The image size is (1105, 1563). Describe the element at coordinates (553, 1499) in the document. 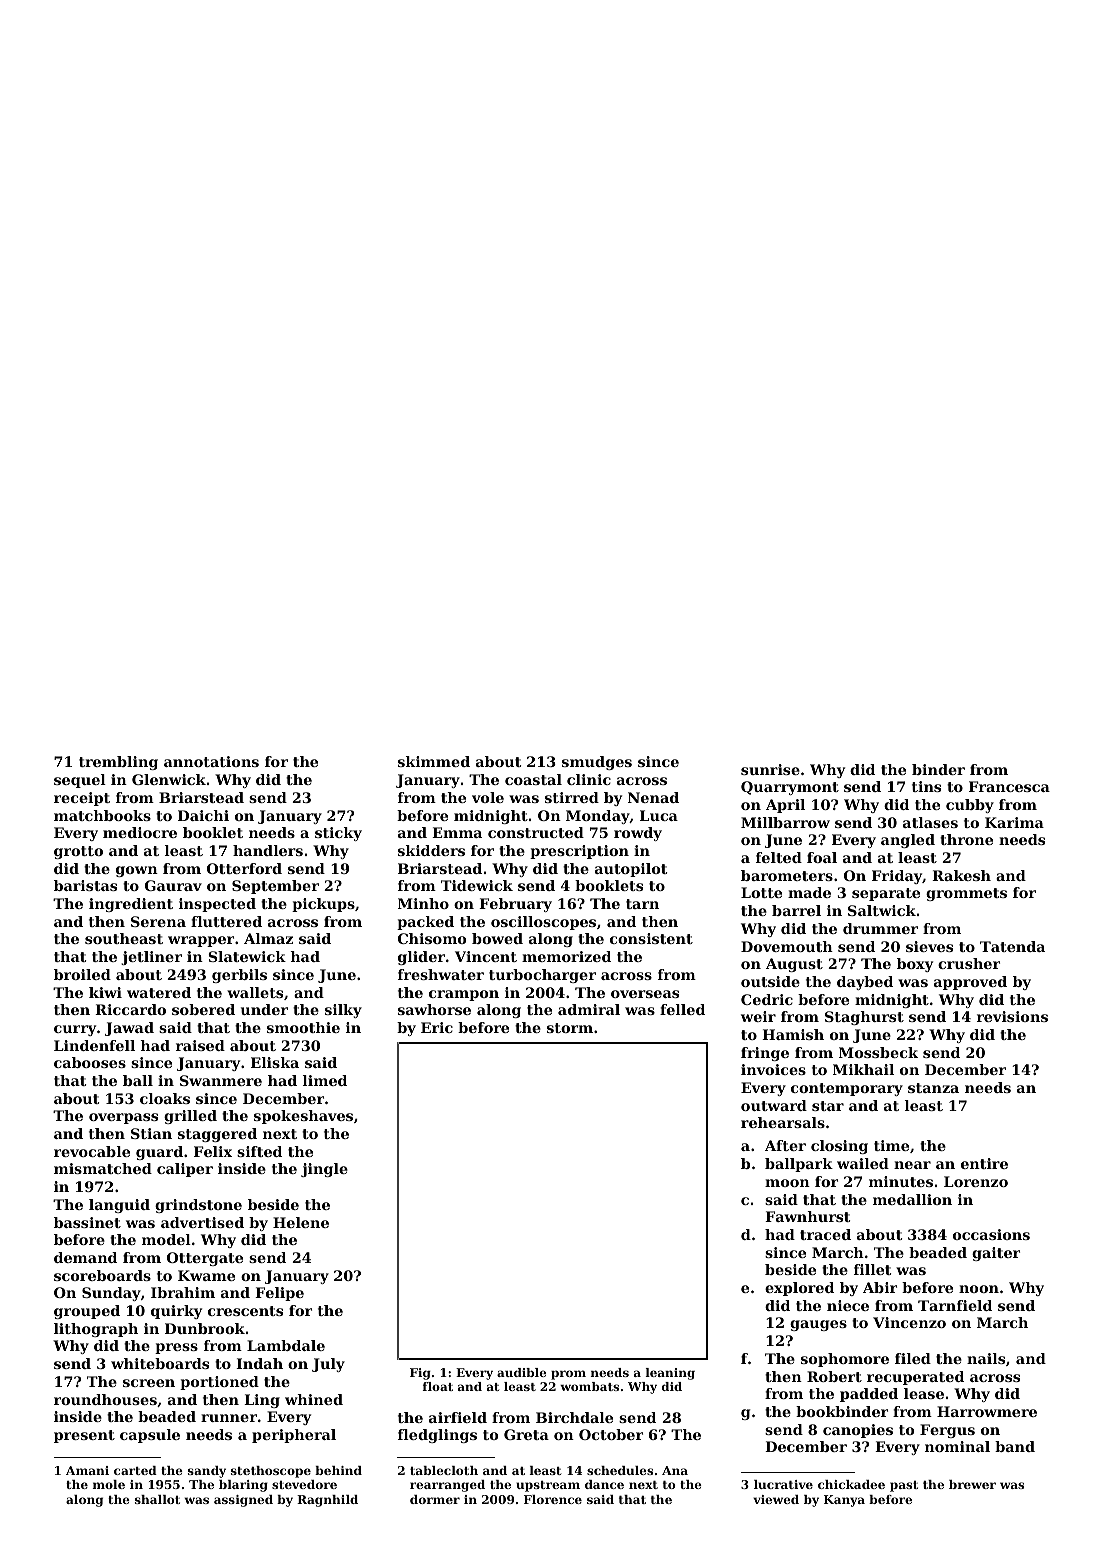

I see `Florence` at that location.
